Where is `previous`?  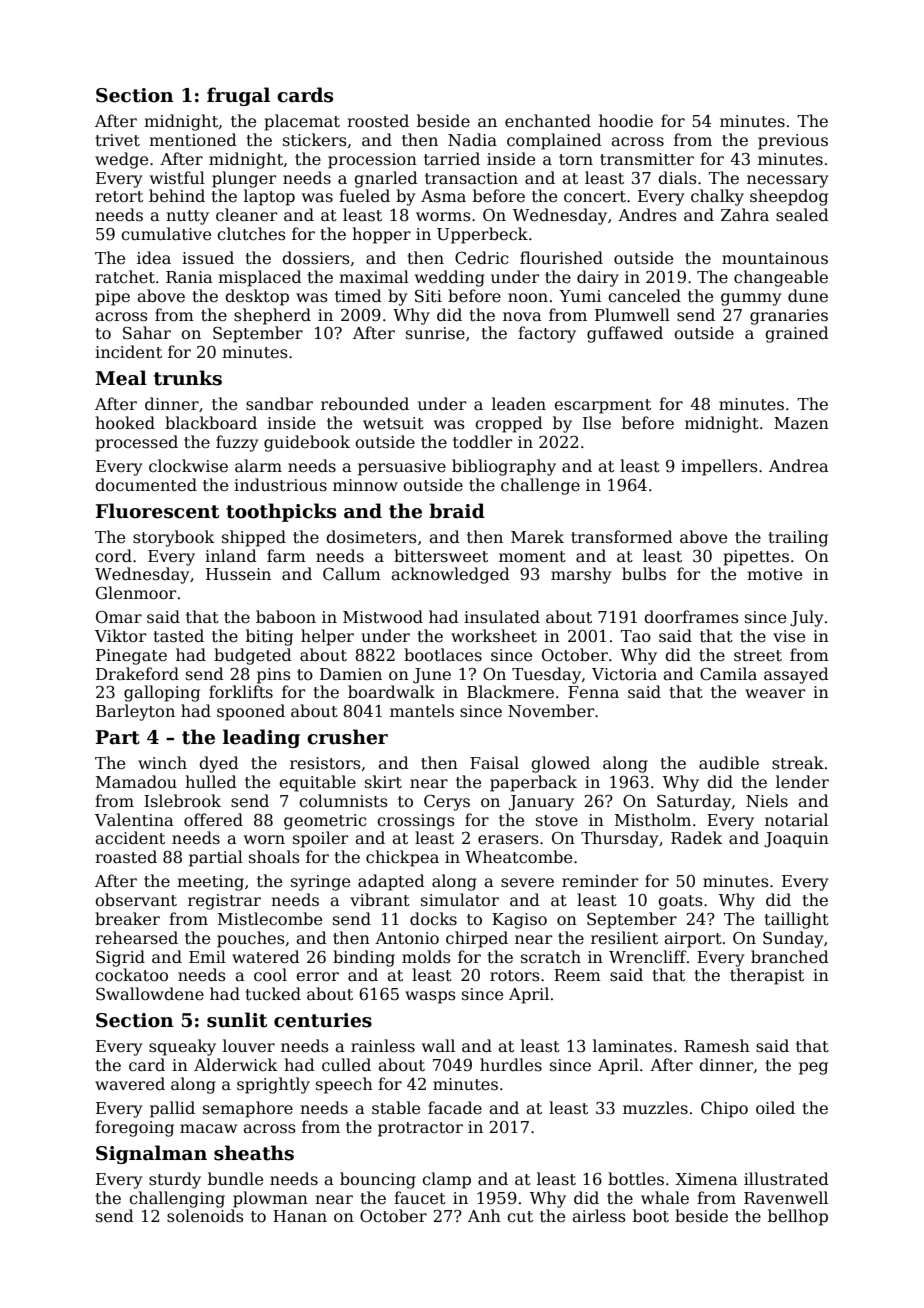 previous is located at coordinates (793, 142).
